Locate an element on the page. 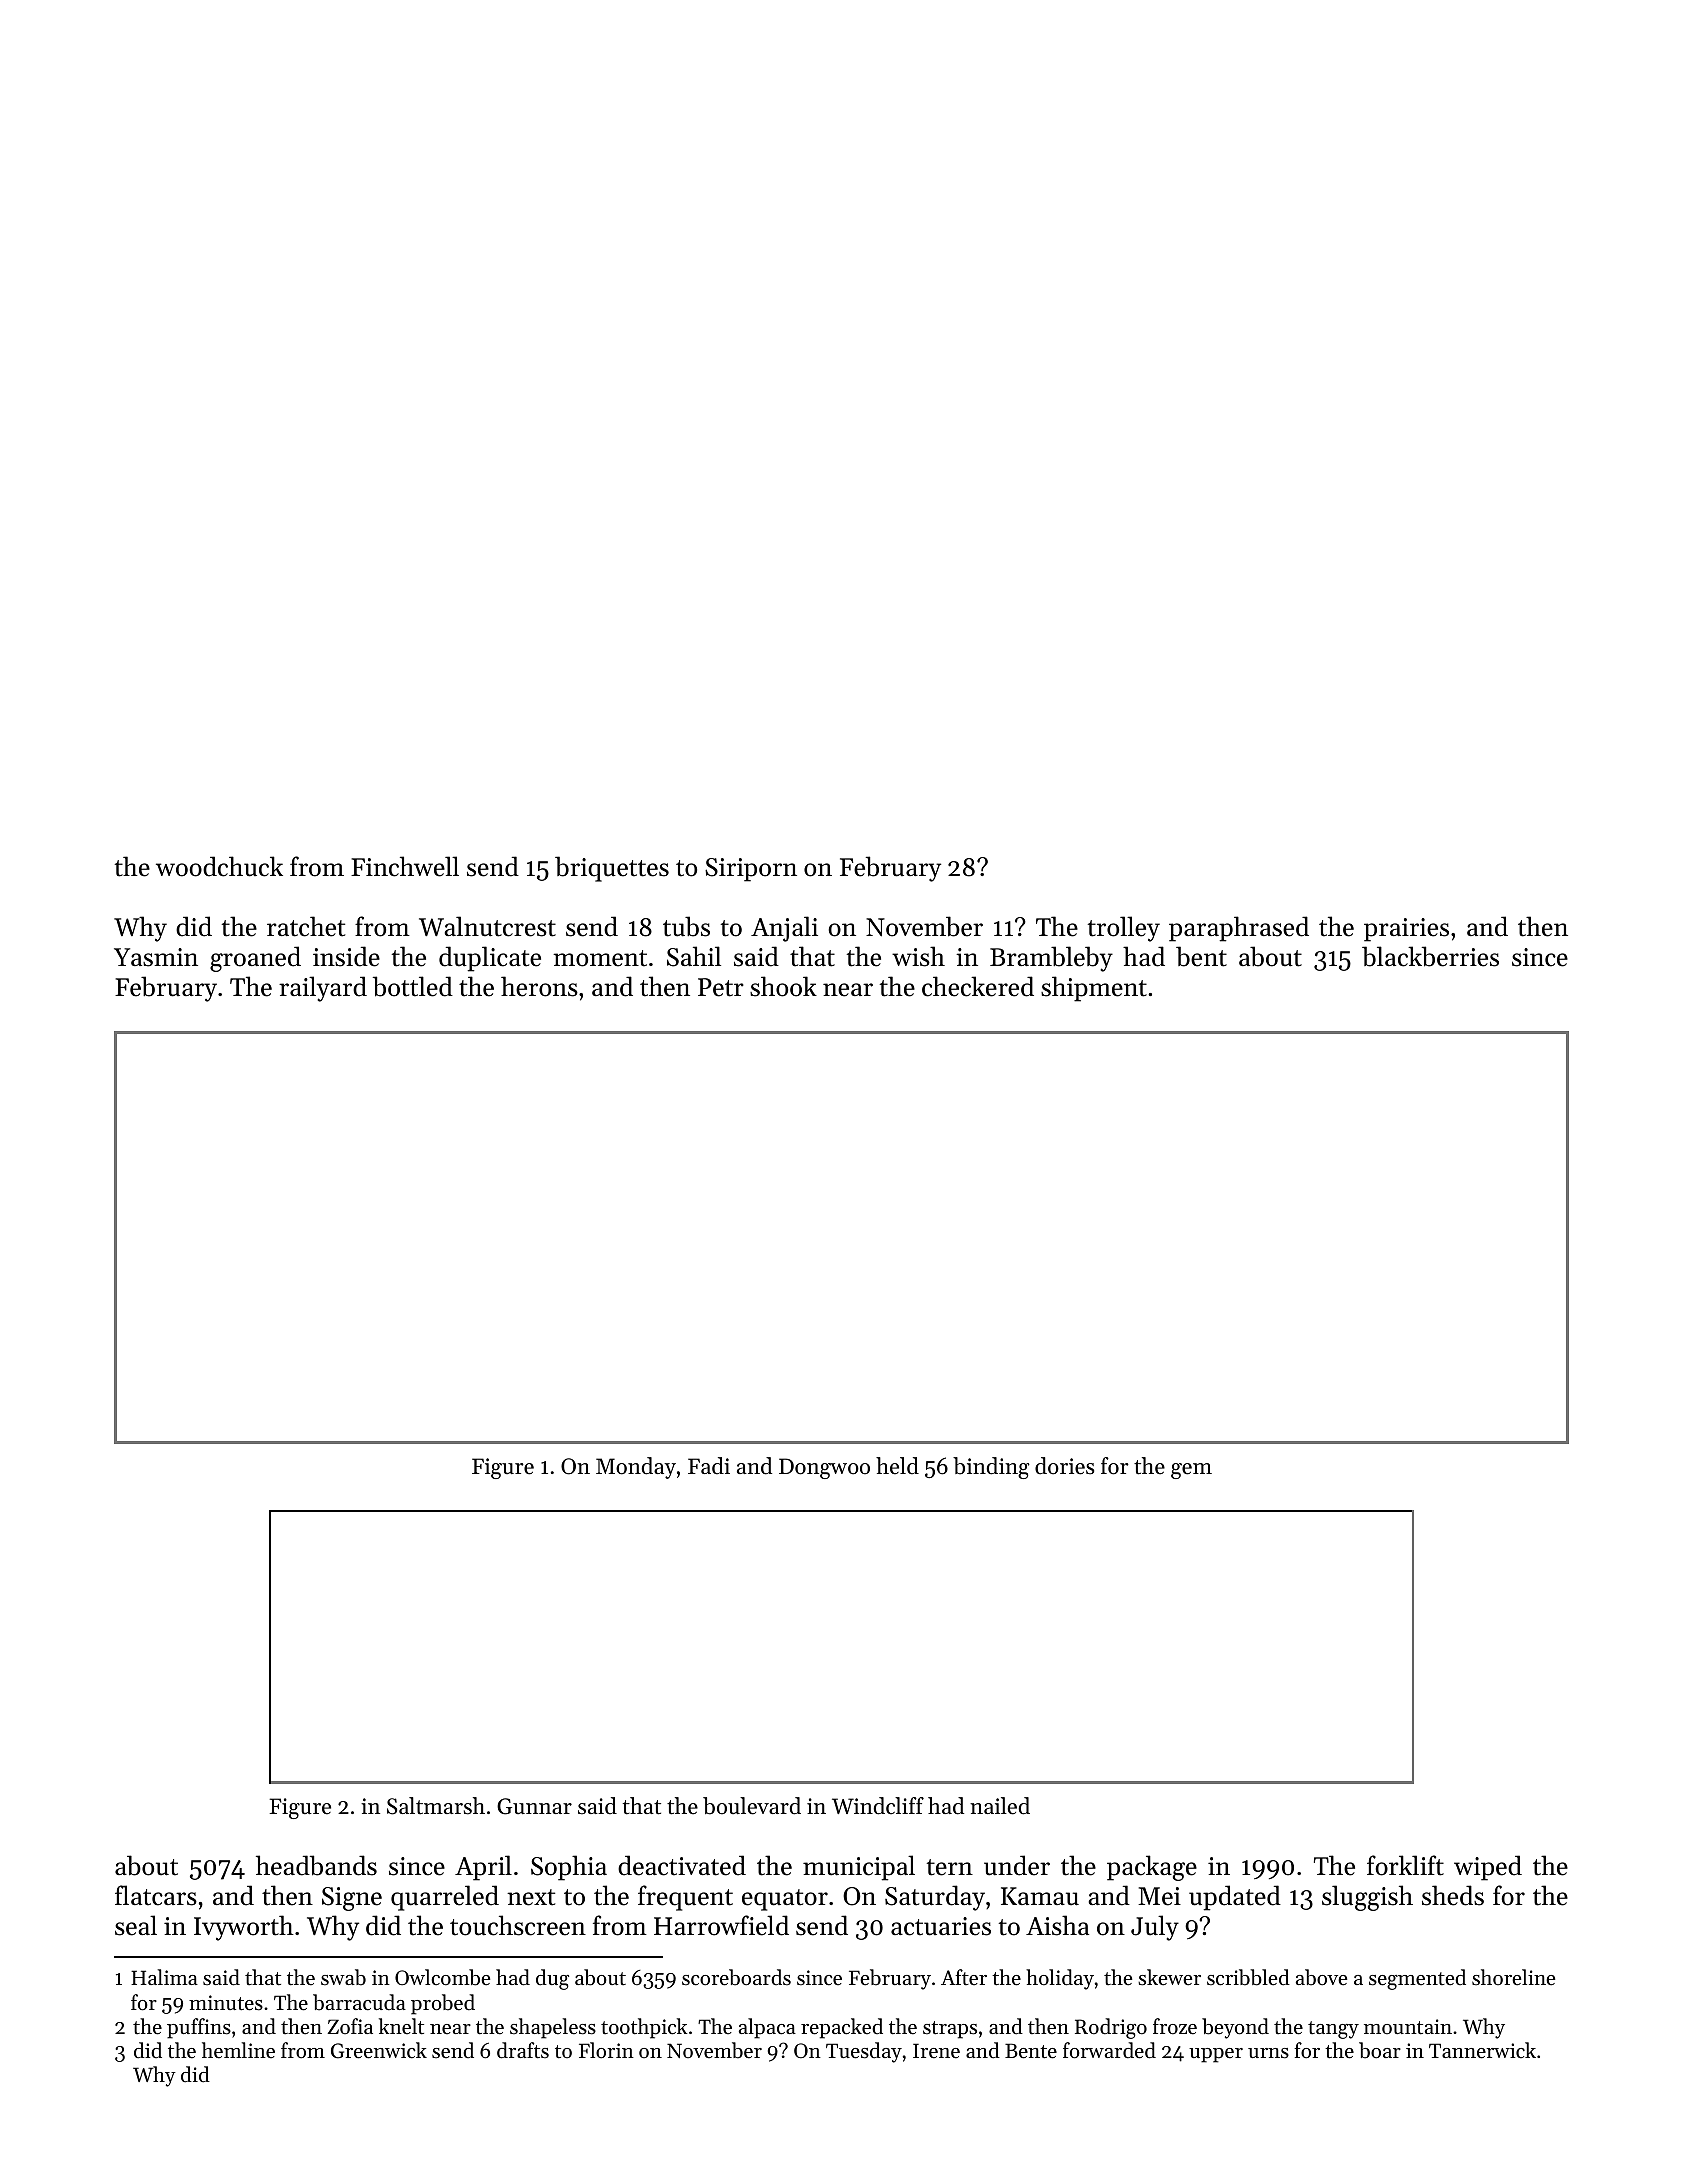  Monday is located at coordinates (636, 1468).
